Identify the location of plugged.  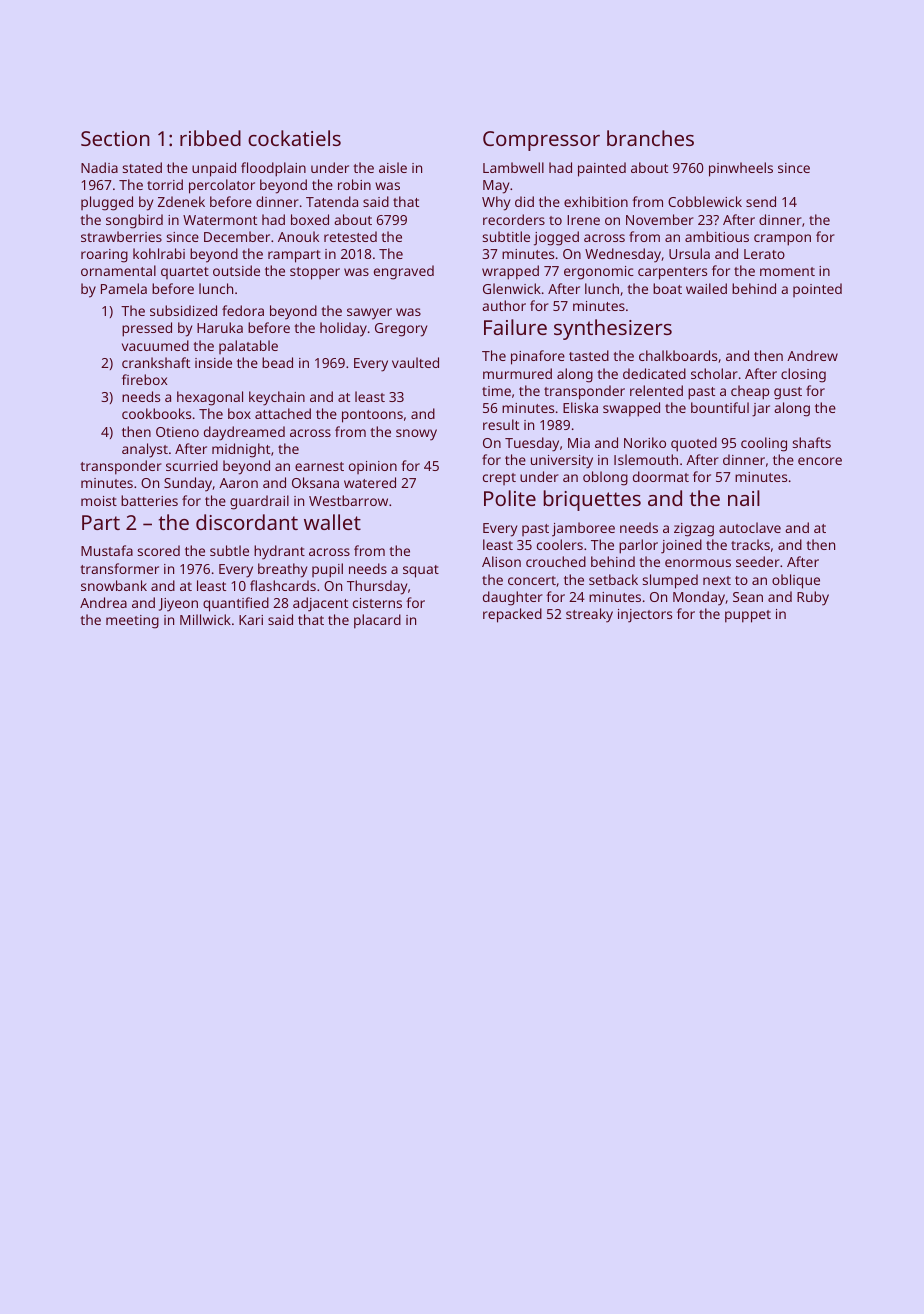
(107, 203).
